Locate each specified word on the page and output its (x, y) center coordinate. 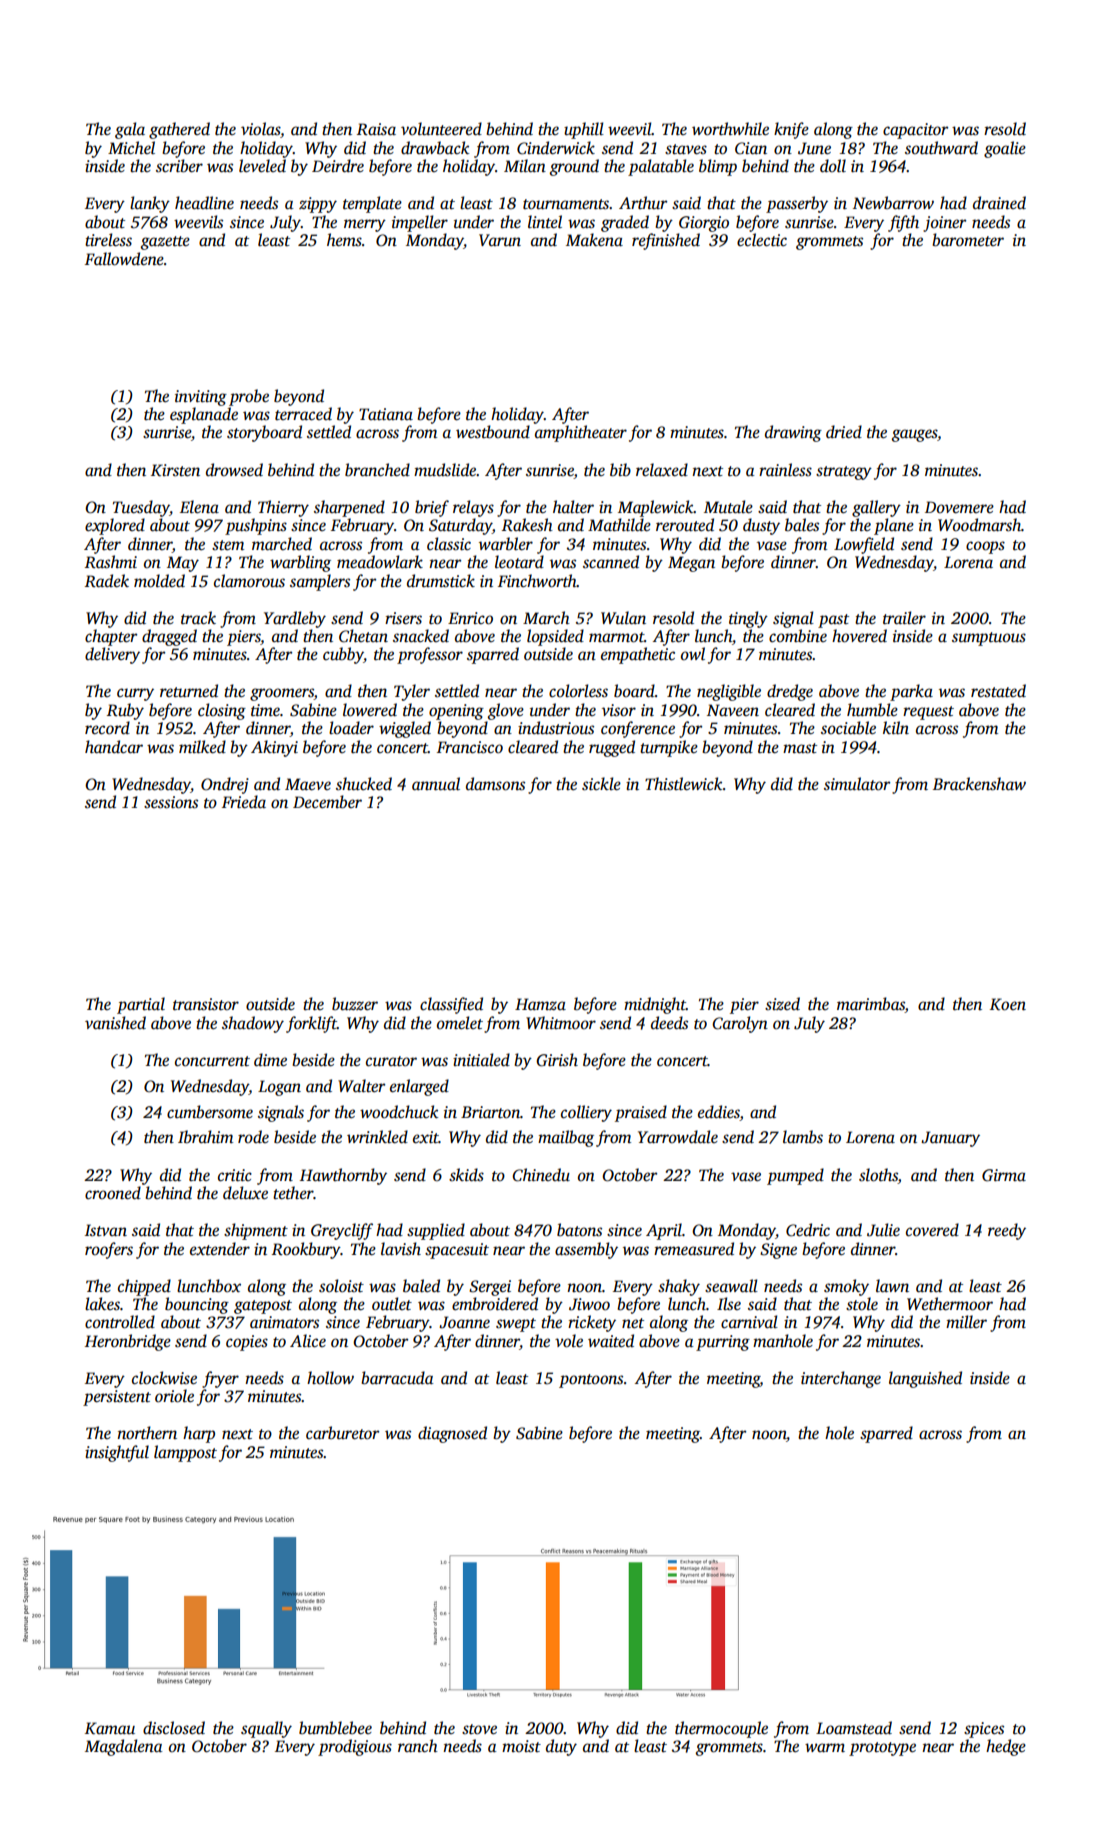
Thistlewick (684, 784)
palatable (661, 167)
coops (985, 547)
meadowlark (380, 562)
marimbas (871, 1005)
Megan (691, 564)
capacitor (915, 131)
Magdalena (124, 1747)
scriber (179, 166)
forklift (311, 1024)
